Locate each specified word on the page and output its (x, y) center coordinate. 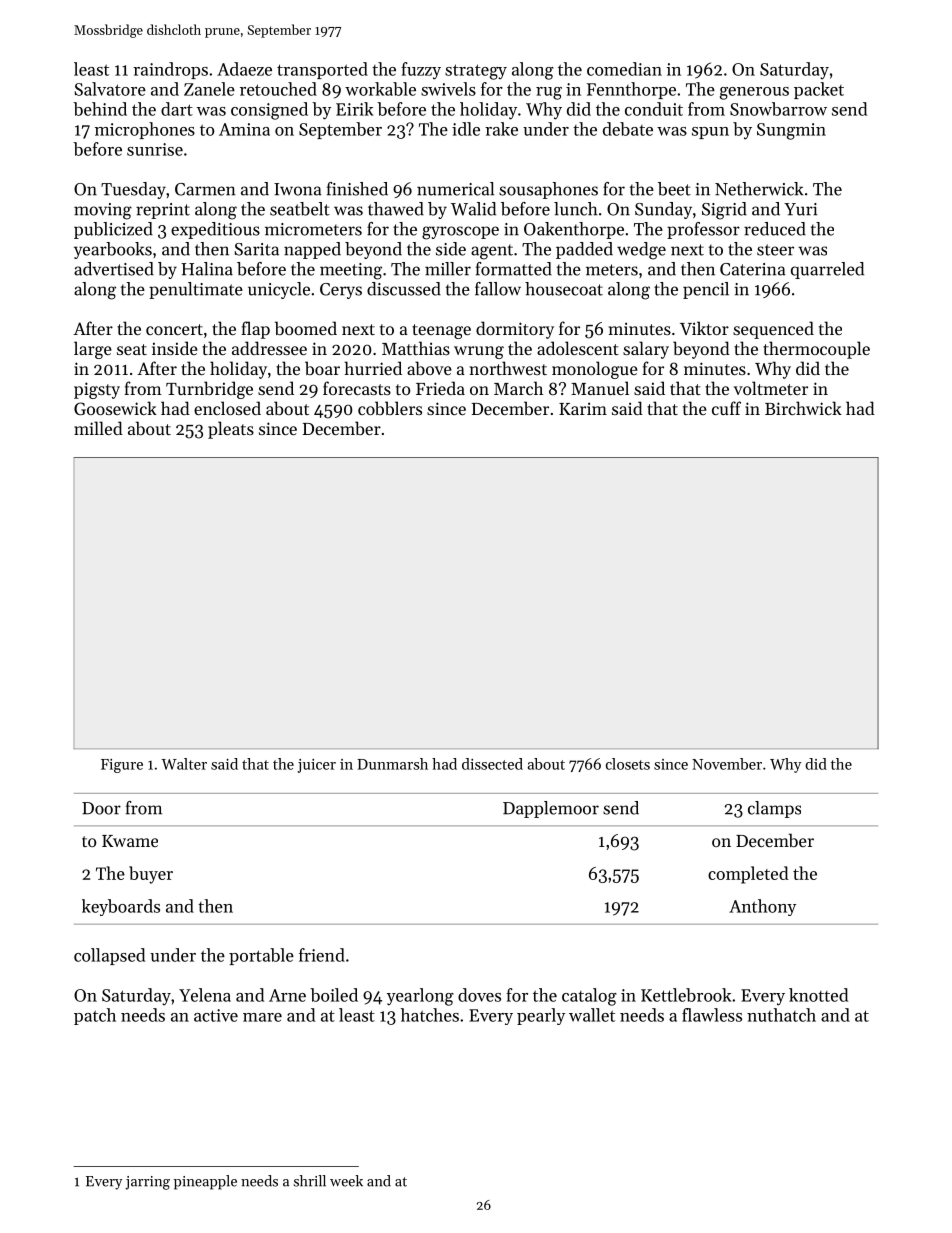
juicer (317, 766)
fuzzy (421, 71)
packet (819, 90)
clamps (774, 809)
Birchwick (803, 408)
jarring (147, 1183)
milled (98, 428)
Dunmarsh (392, 764)
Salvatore (110, 89)
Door (101, 808)
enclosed (227, 408)
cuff (726, 408)
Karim (583, 408)
